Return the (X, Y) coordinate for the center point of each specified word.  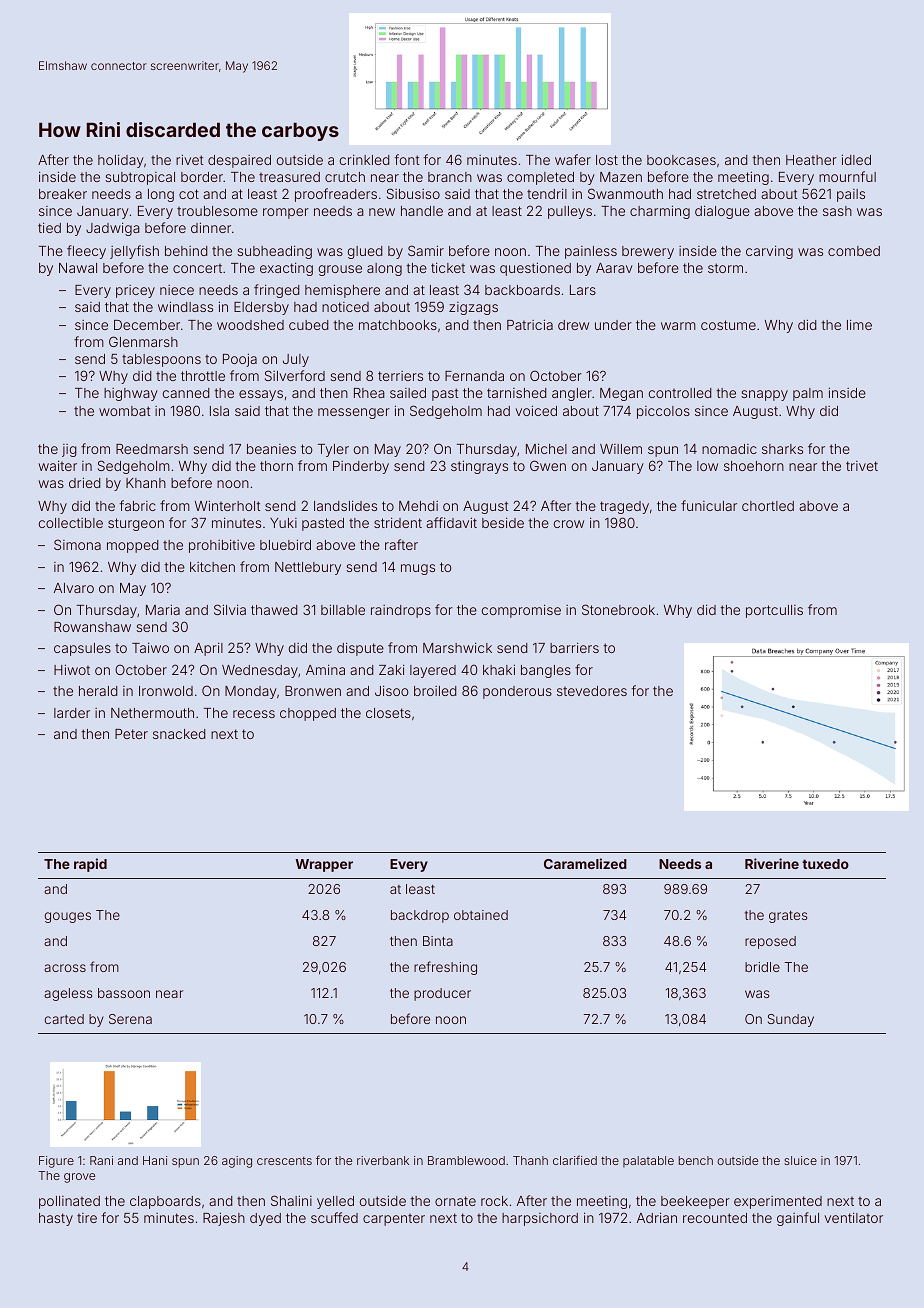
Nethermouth (152, 713)
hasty (56, 1219)
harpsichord (540, 1219)
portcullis (774, 611)
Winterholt (227, 505)
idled (856, 159)
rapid (90, 865)
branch (450, 177)
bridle (762, 967)
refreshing (445, 968)
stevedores (592, 691)
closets (388, 713)
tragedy (624, 507)
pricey (135, 291)
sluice (800, 1160)
